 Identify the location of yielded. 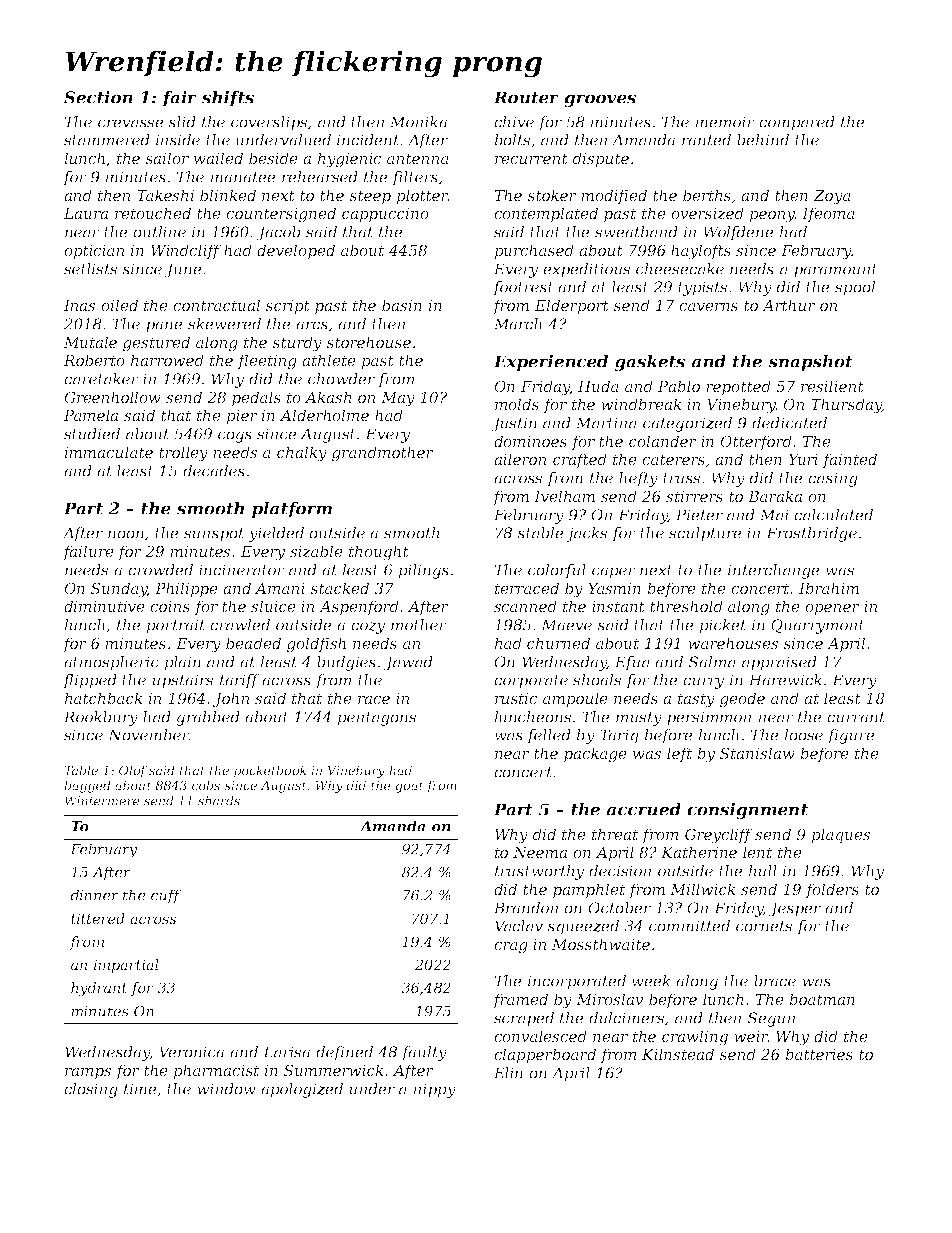
(276, 534).
